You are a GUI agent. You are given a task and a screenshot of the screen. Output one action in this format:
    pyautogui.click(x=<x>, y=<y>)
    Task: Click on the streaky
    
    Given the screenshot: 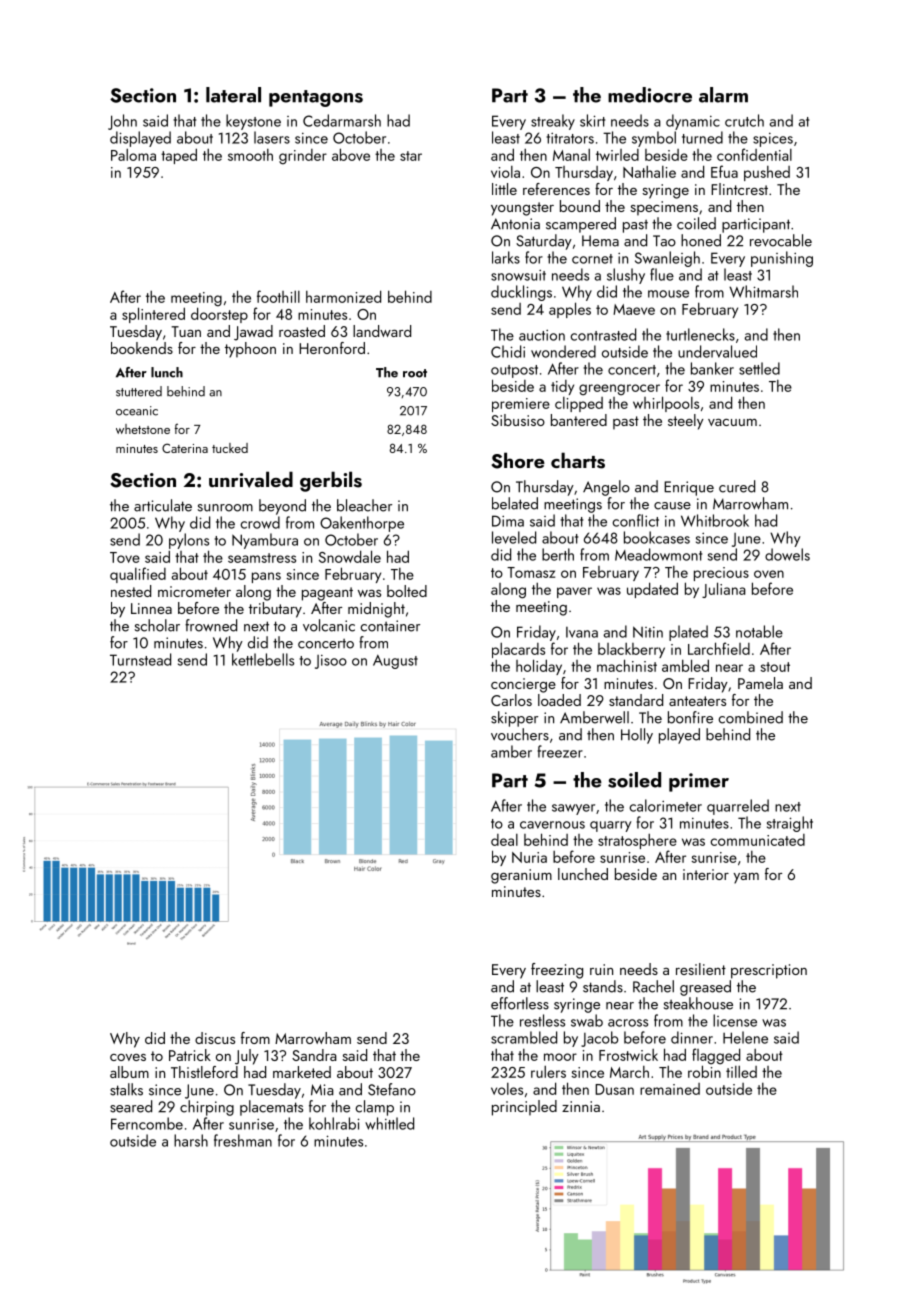 What is the action you would take?
    pyautogui.click(x=553, y=122)
